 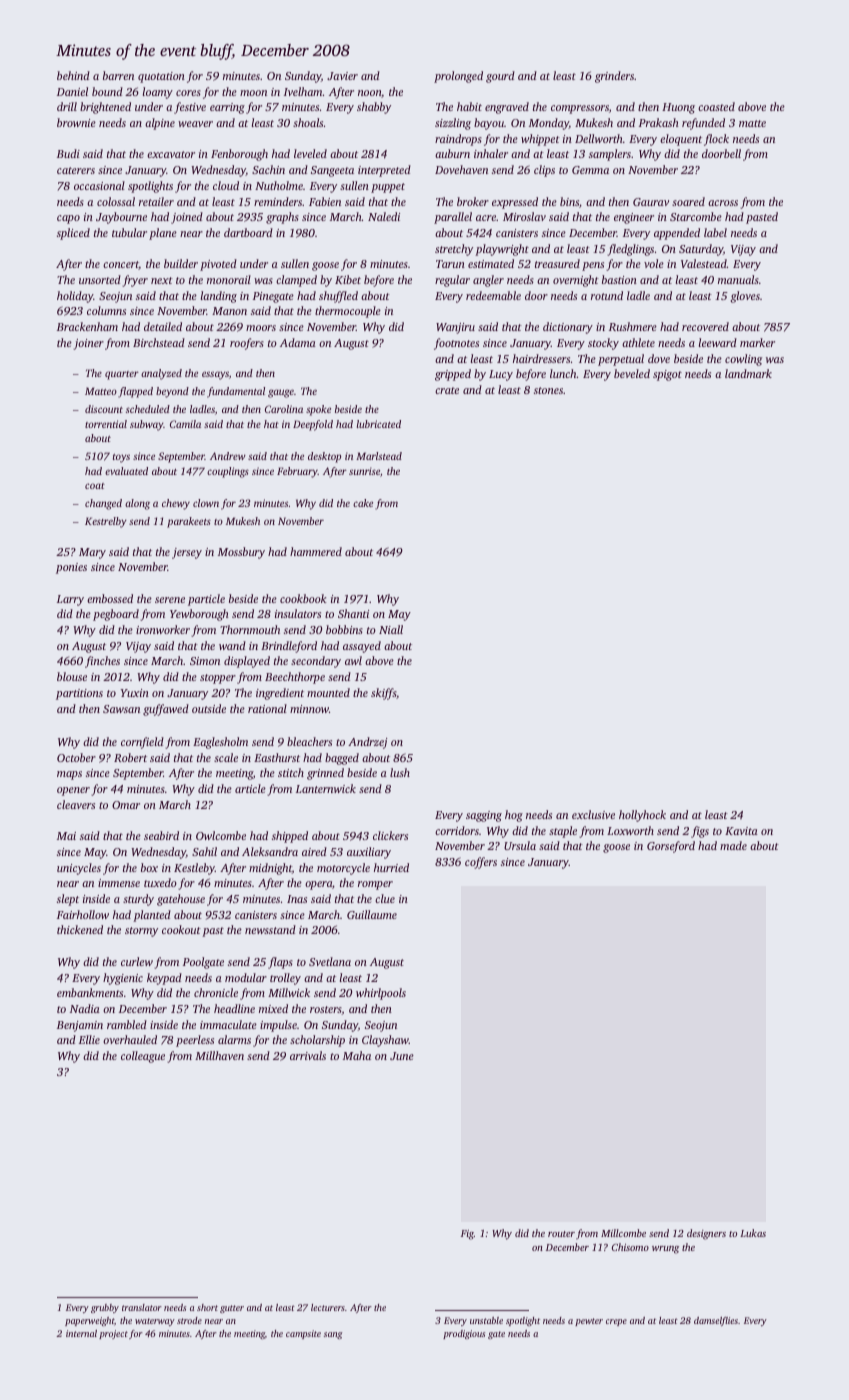 What do you see at coordinates (391, 629) in the screenshot?
I see `Niall` at bounding box center [391, 629].
